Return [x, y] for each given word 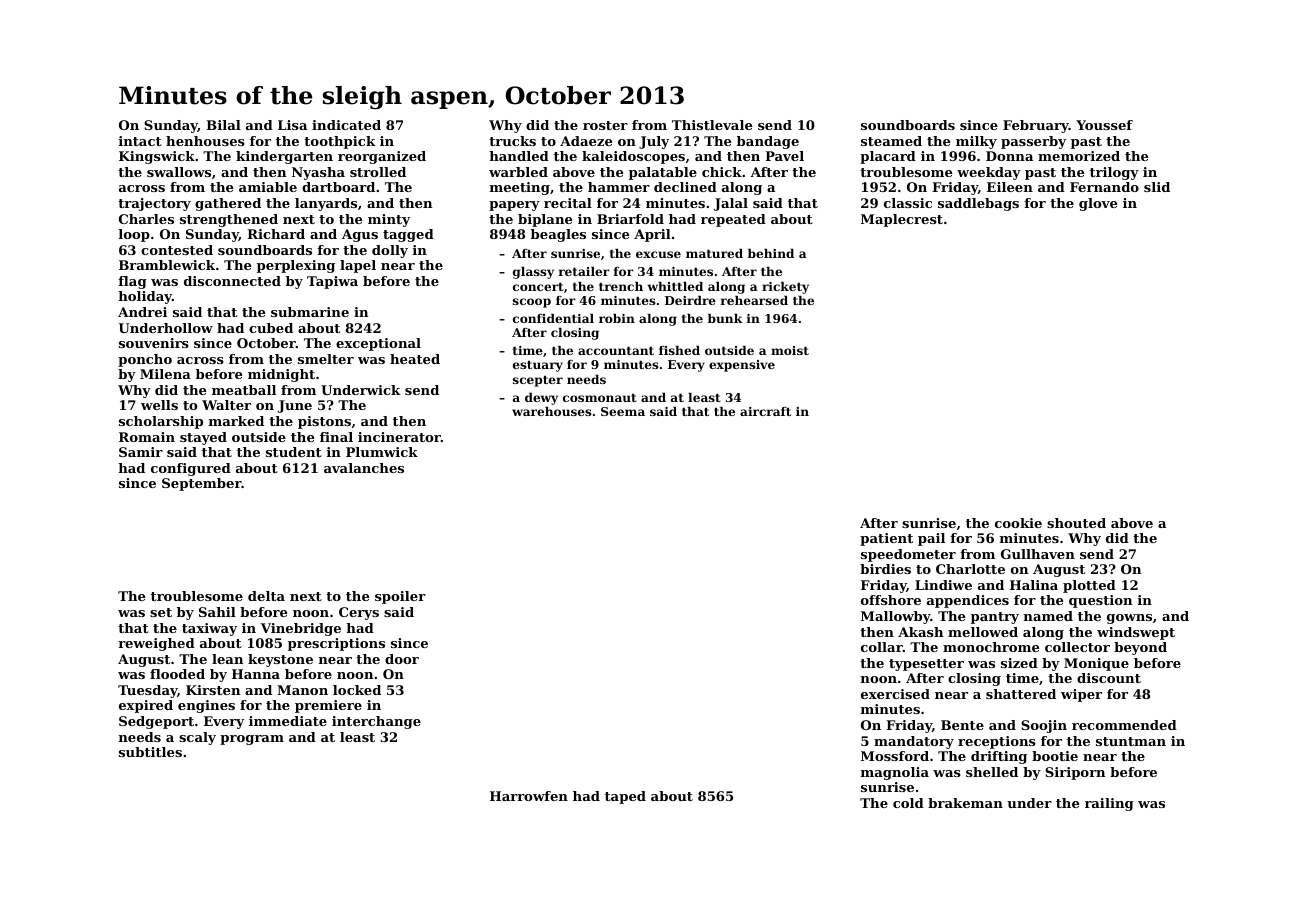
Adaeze [586, 141]
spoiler [400, 597]
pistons [324, 422]
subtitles [150, 752]
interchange [376, 722]
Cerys [359, 613]
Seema [623, 411]
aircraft [765, 411]
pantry [995, 618]
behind [771, 253]
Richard [276, 234]
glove [1098, 204]
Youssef [1104, 125]
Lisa [292, 125]
